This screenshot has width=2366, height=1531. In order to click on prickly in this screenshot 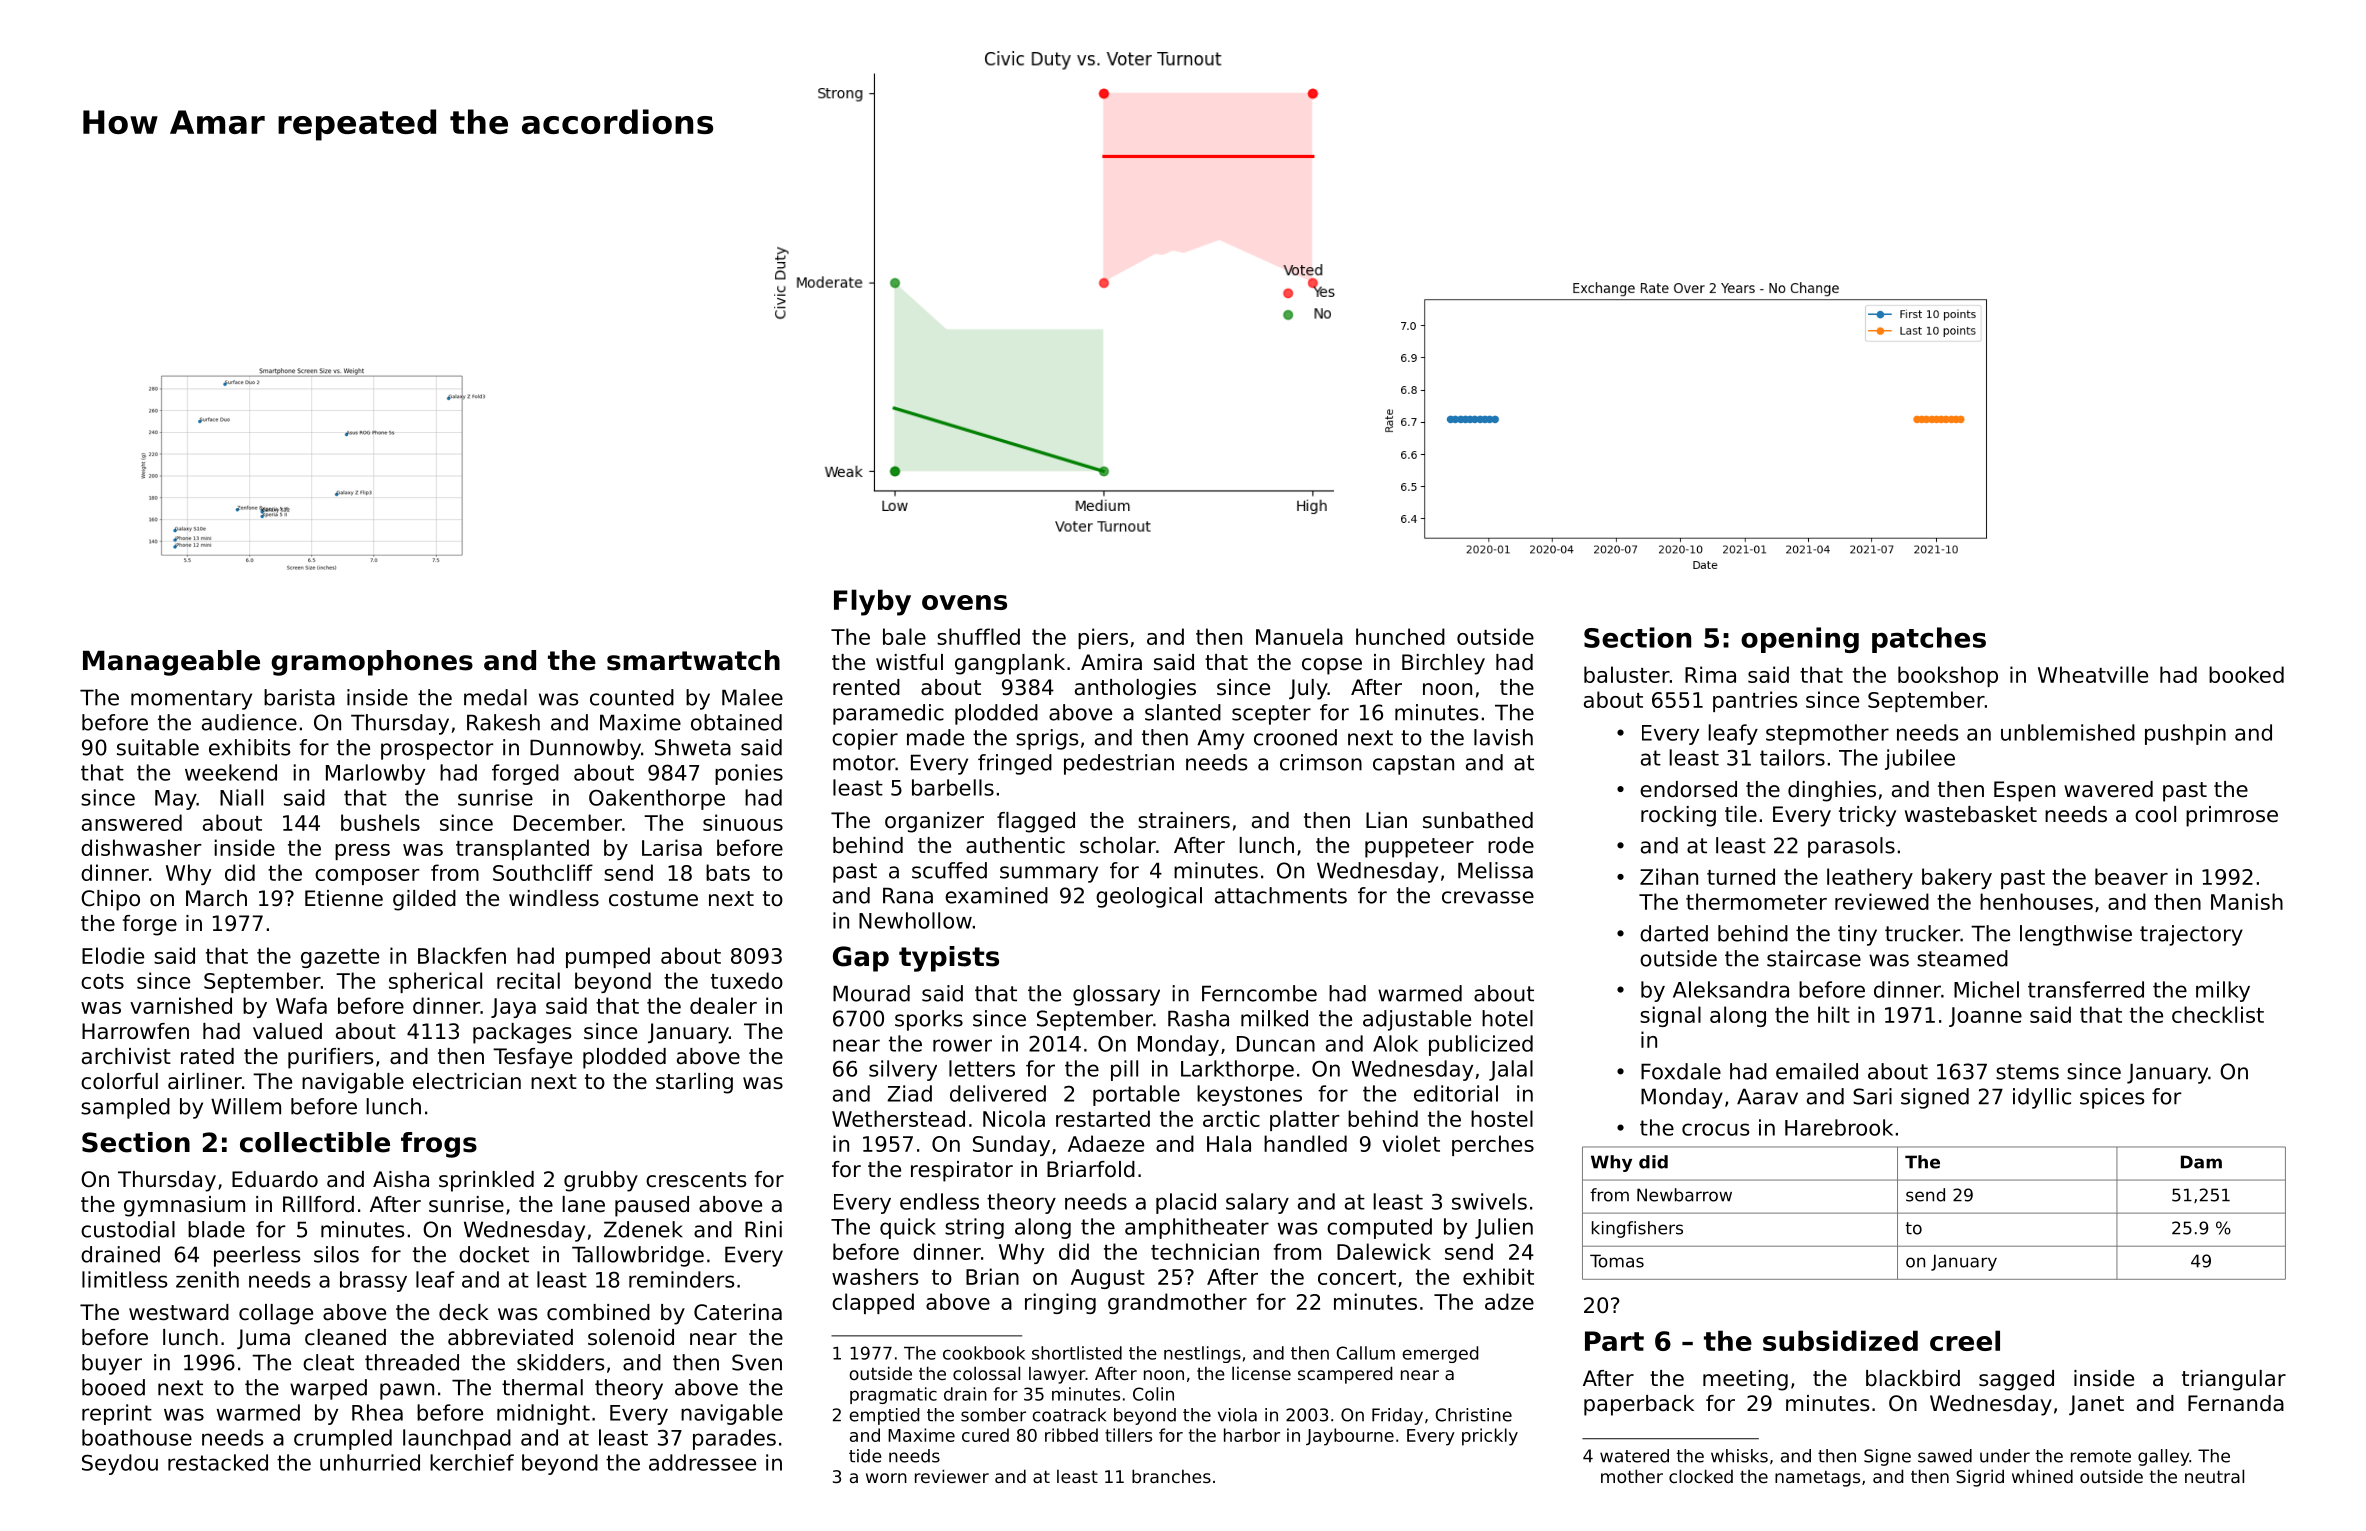, I will do `click(1490, 1437)`.
